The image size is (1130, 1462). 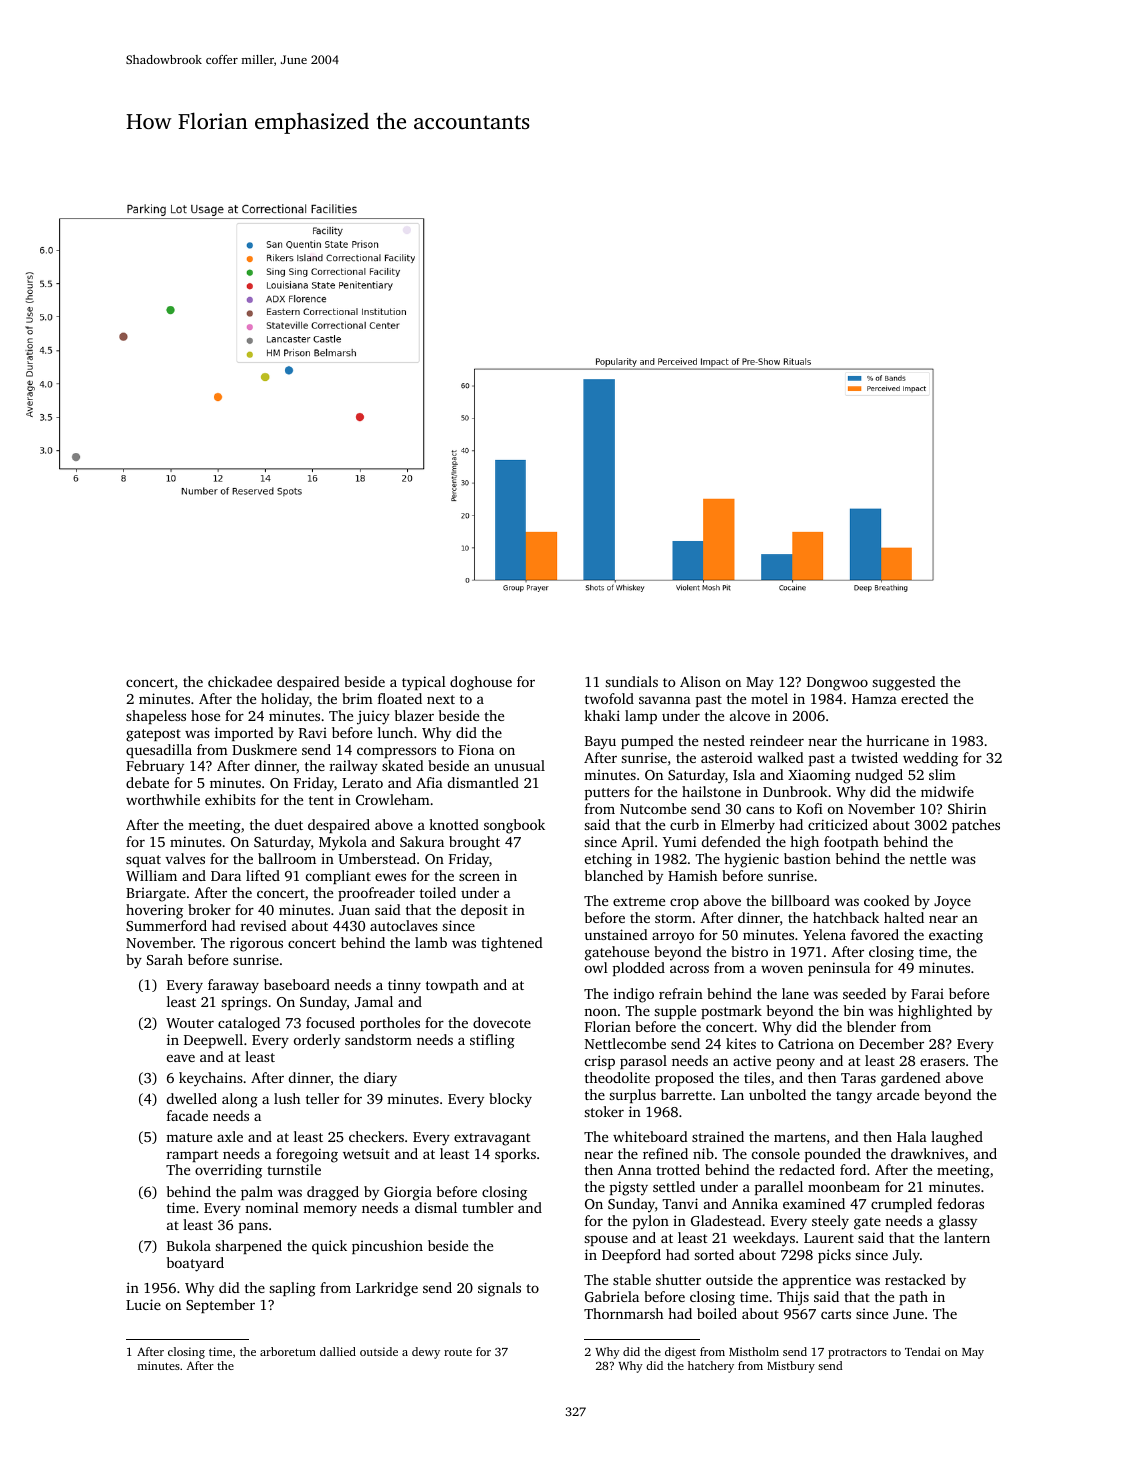 I want to click on checkers, so click(x=376, y=1136).
